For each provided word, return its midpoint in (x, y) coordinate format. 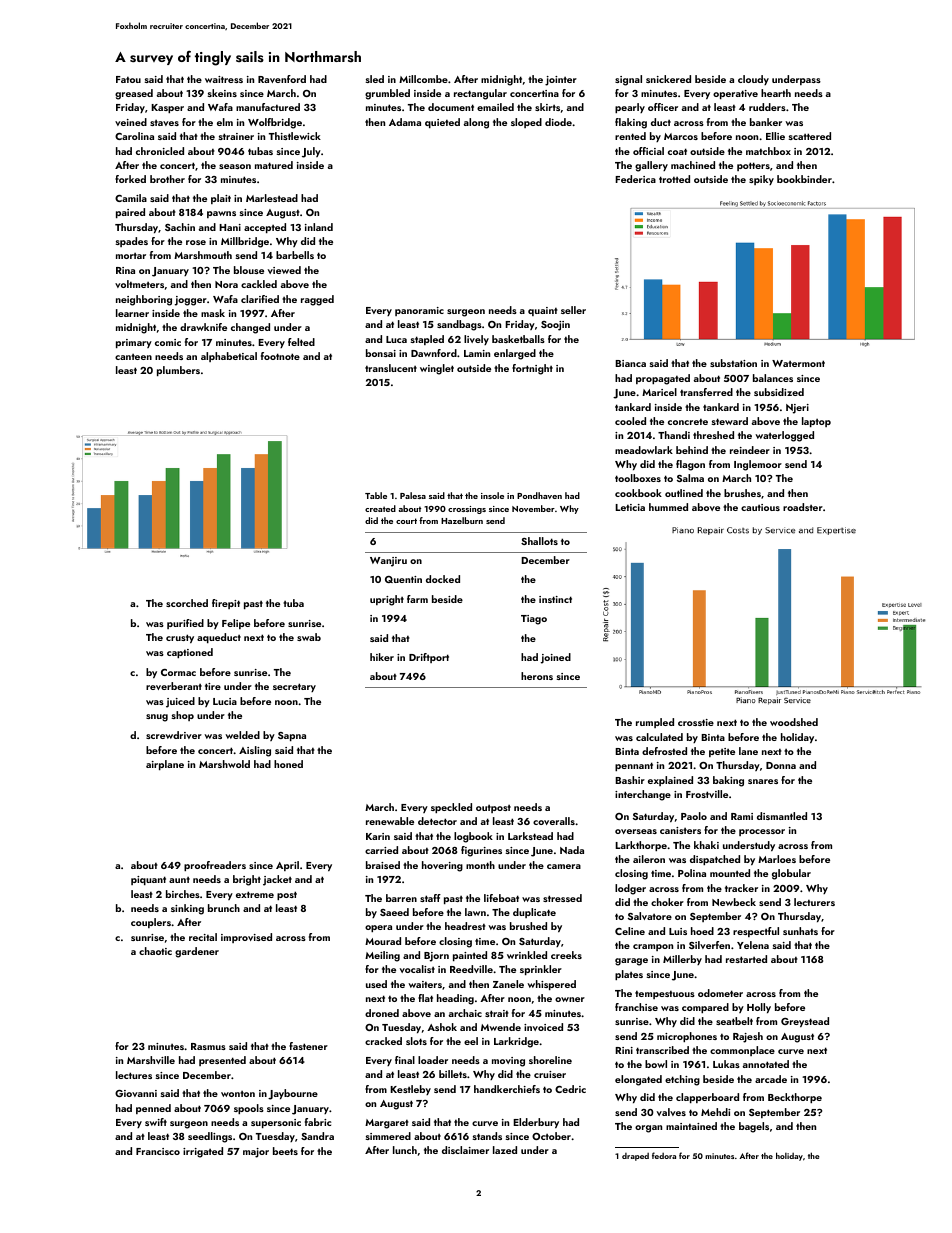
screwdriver (174, 735)
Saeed (394, 912)
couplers (151, 923)
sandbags (459, 325)
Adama (405, 122)
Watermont (798, 363)
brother (167, 179)
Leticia (630, 507)
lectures (134, 1075)
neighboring (144, 300)
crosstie (696, 722)
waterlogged (784, 436)
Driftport (429, 658)
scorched (187, 603)
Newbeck (734, 902)
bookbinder (804, 179)
